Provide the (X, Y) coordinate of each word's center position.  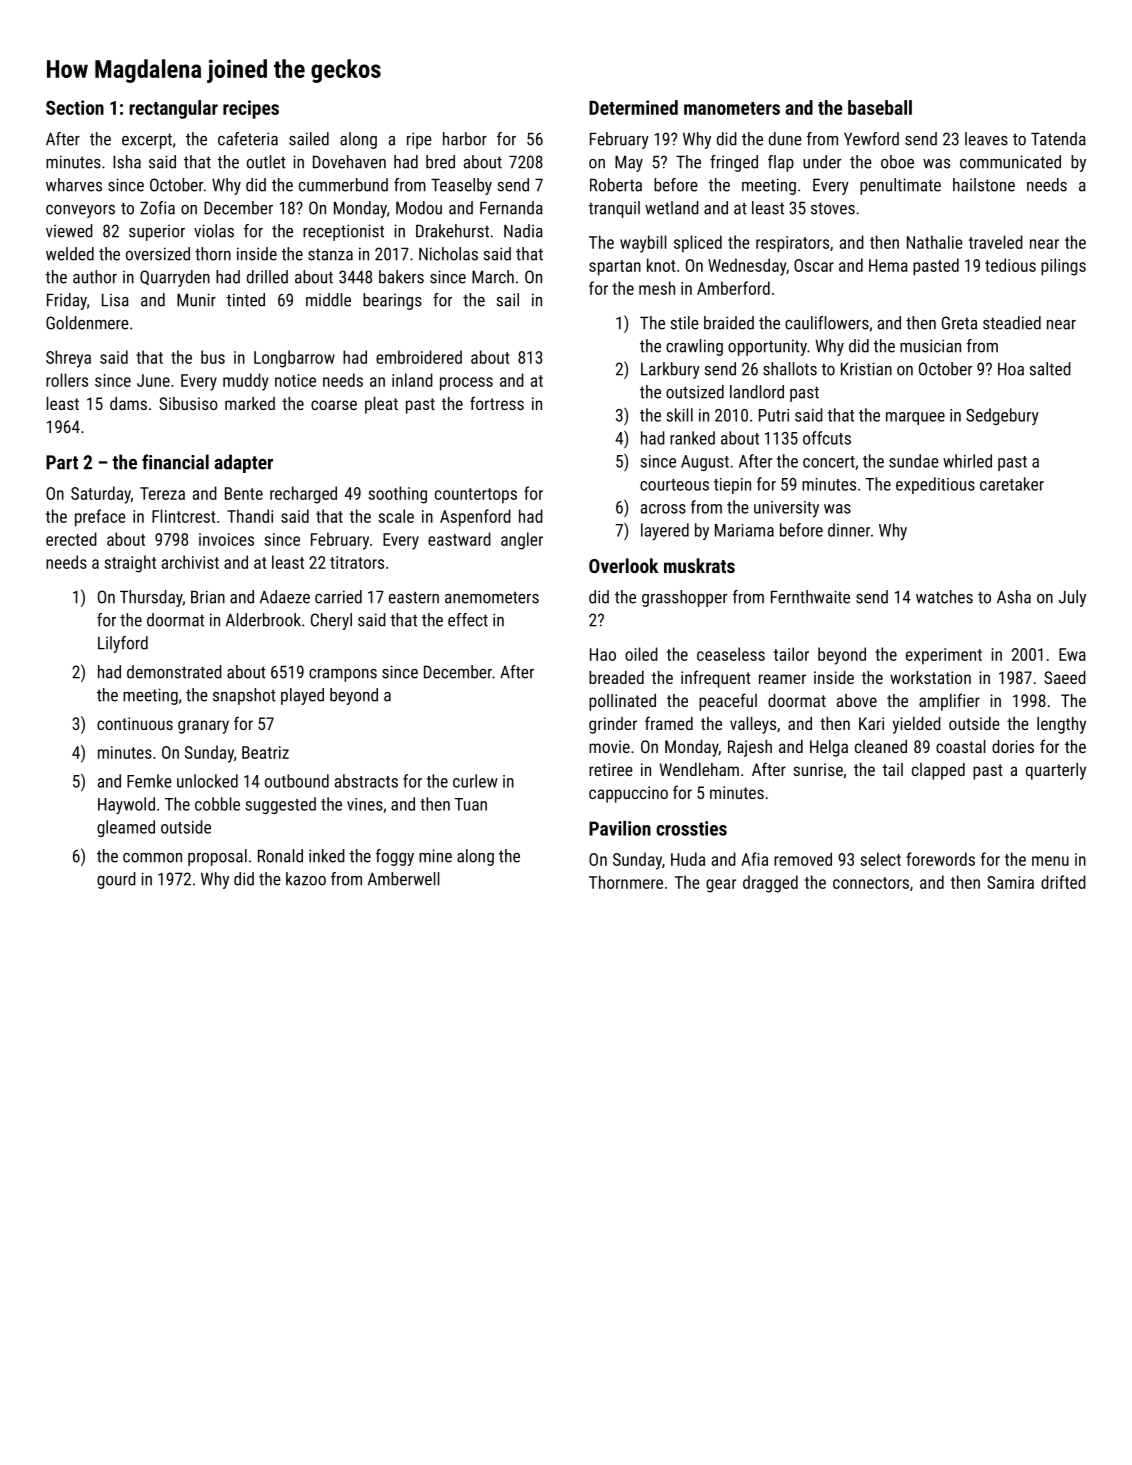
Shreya (68, 359)
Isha (127, 162)
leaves (986, 139)
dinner (849, 530)
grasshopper (684, 598)
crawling (694, 347)
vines (365, 804)
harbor (465, 139)
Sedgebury (1002, 416)
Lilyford (123, 644)
